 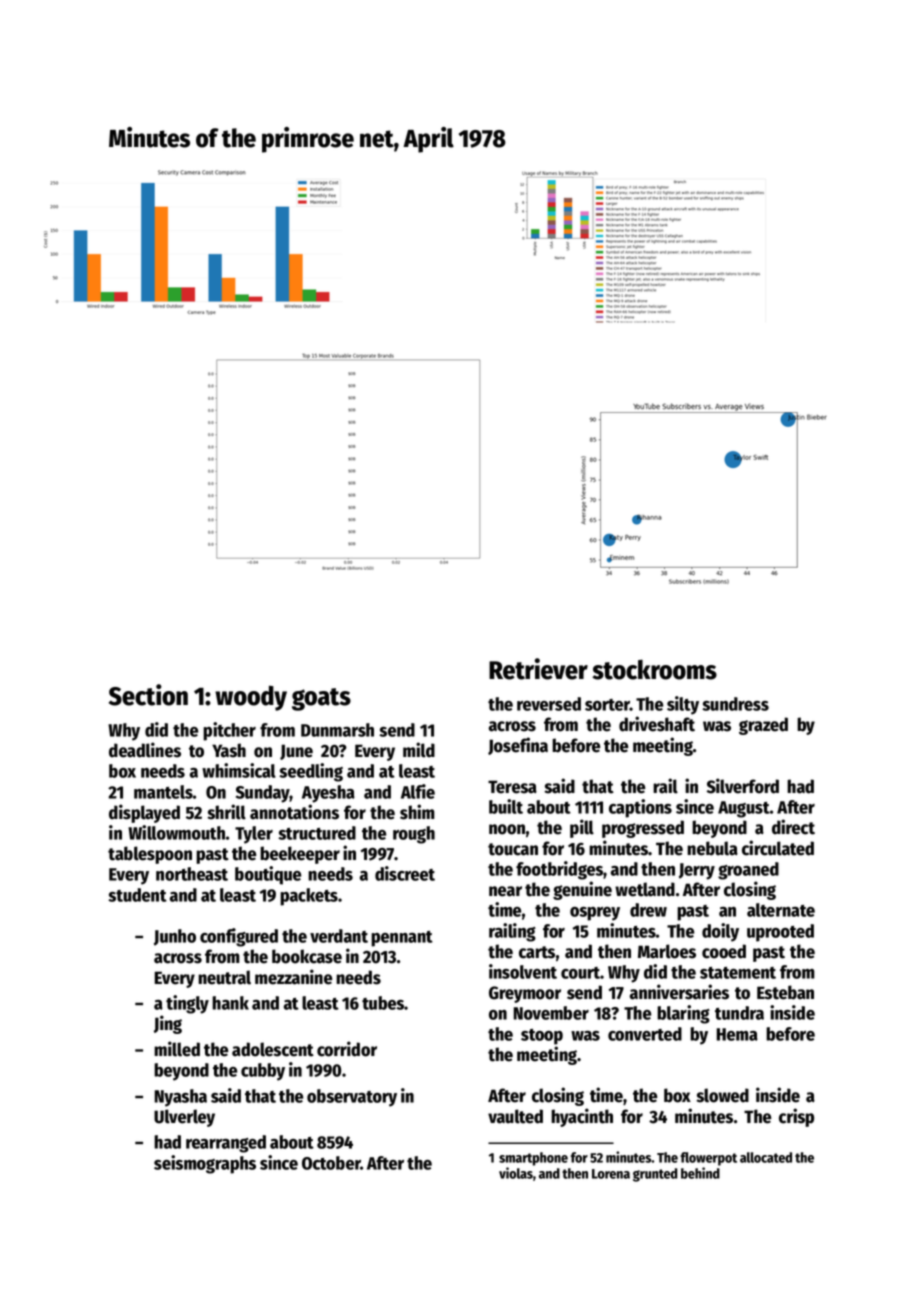 I want to click on observatory, so click(x=352, y=1098).
